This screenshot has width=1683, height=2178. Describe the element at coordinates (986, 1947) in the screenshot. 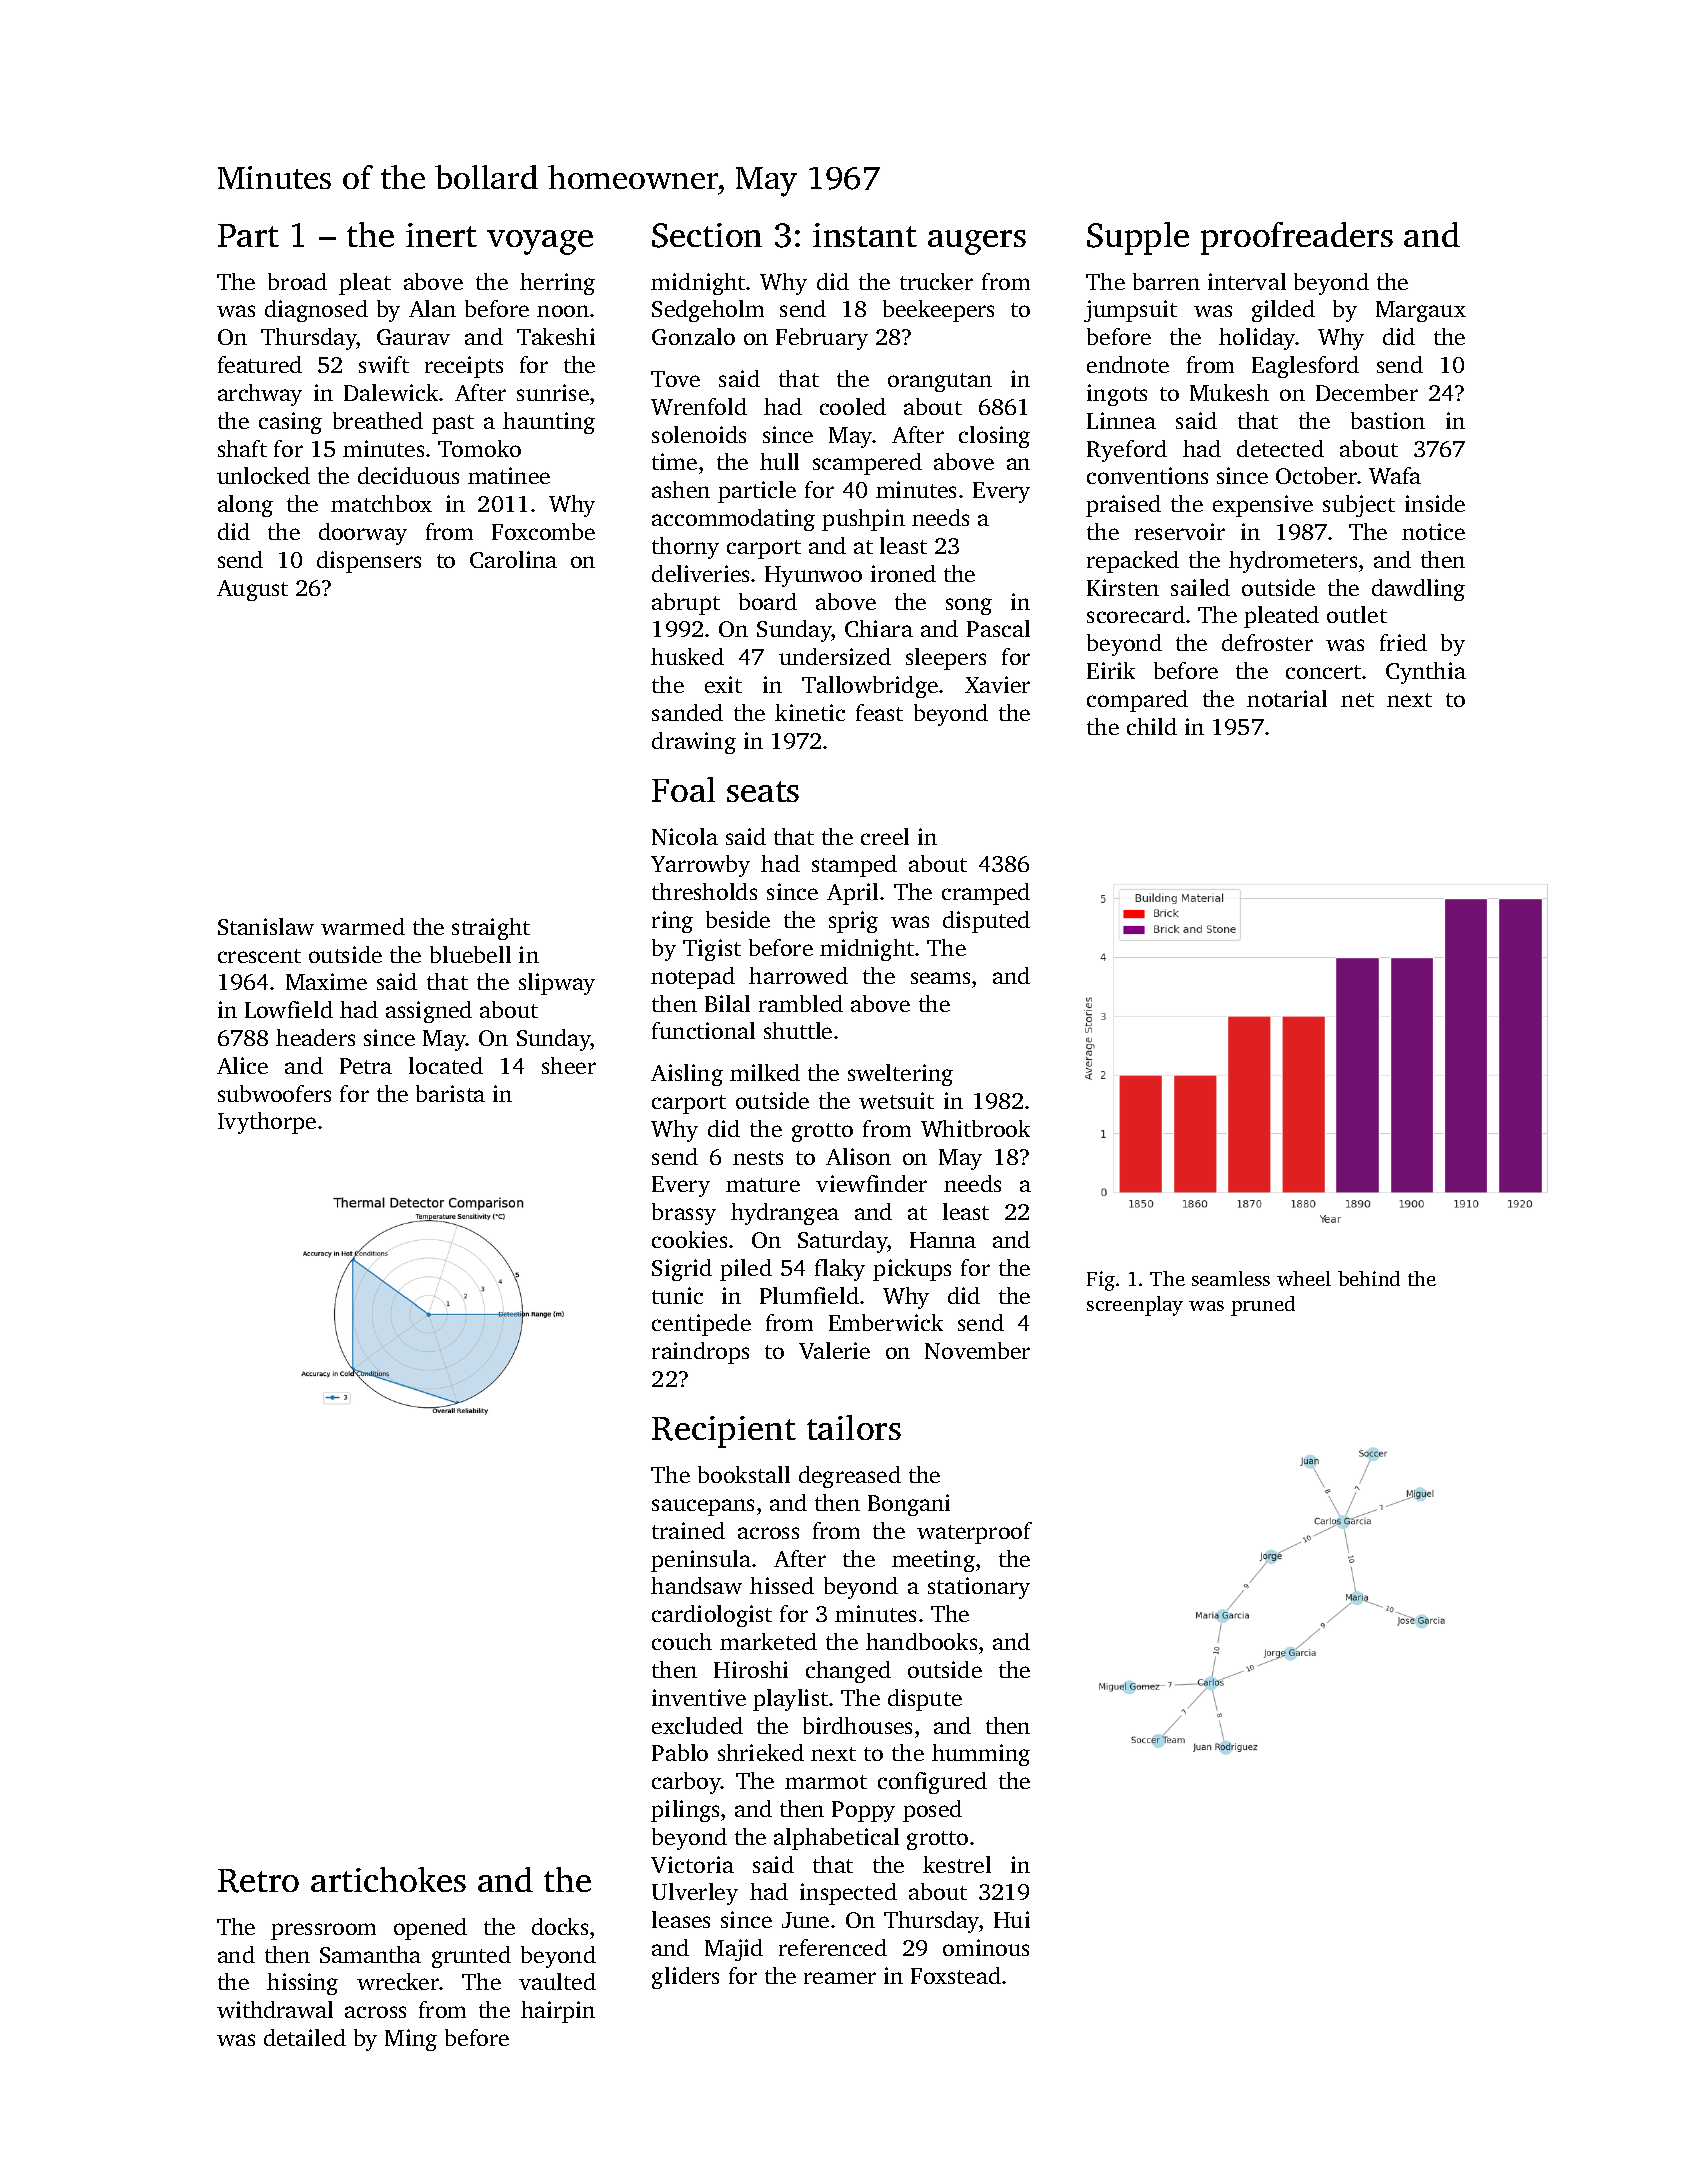

I see `ominous` at that location.
